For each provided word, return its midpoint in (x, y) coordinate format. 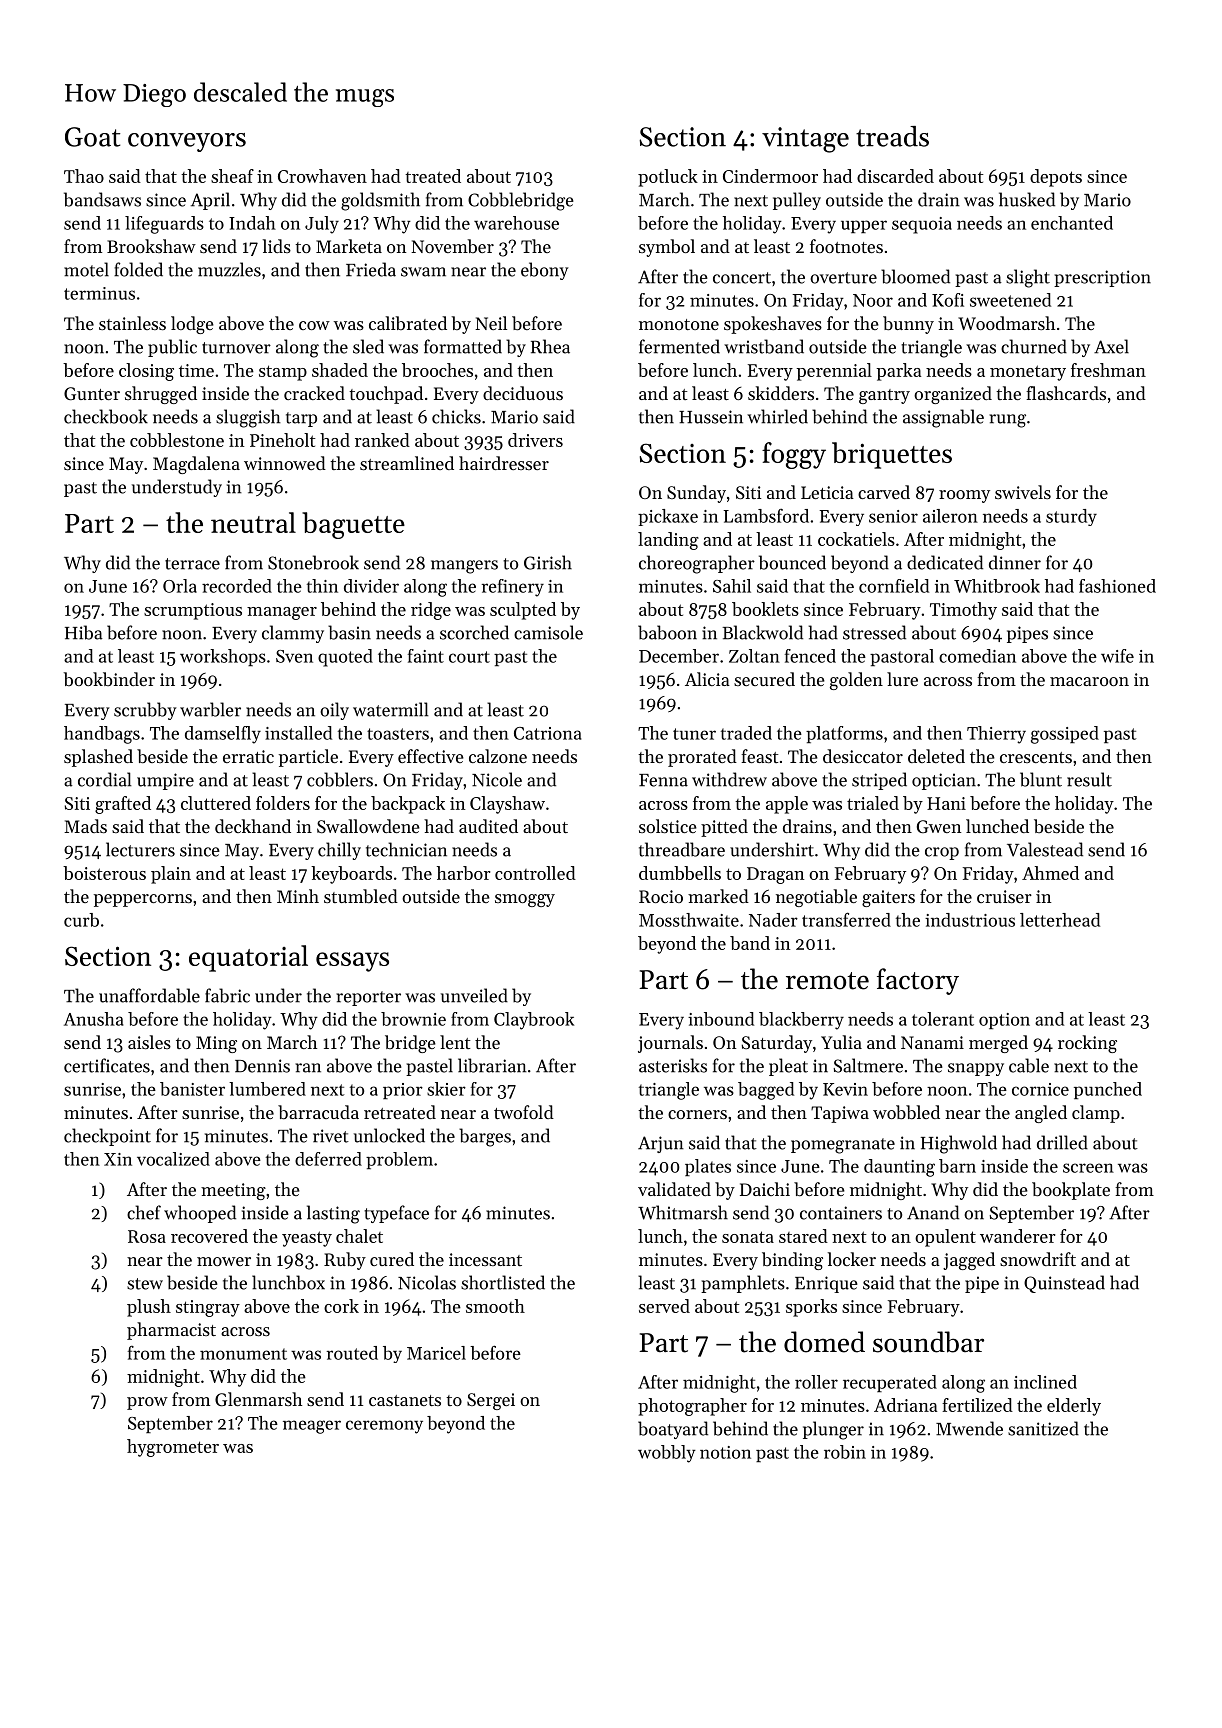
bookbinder (109, 679)
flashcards (1066, 393)
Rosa (147, 1236)
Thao (84, 176)
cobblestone (177, 440)
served (664, 1306)
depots (1056, 178)
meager (312, 1427)
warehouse (516, 223)
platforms (844, 734)
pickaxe (668, 517)
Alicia (707, 679)
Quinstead (1064, 1284)
